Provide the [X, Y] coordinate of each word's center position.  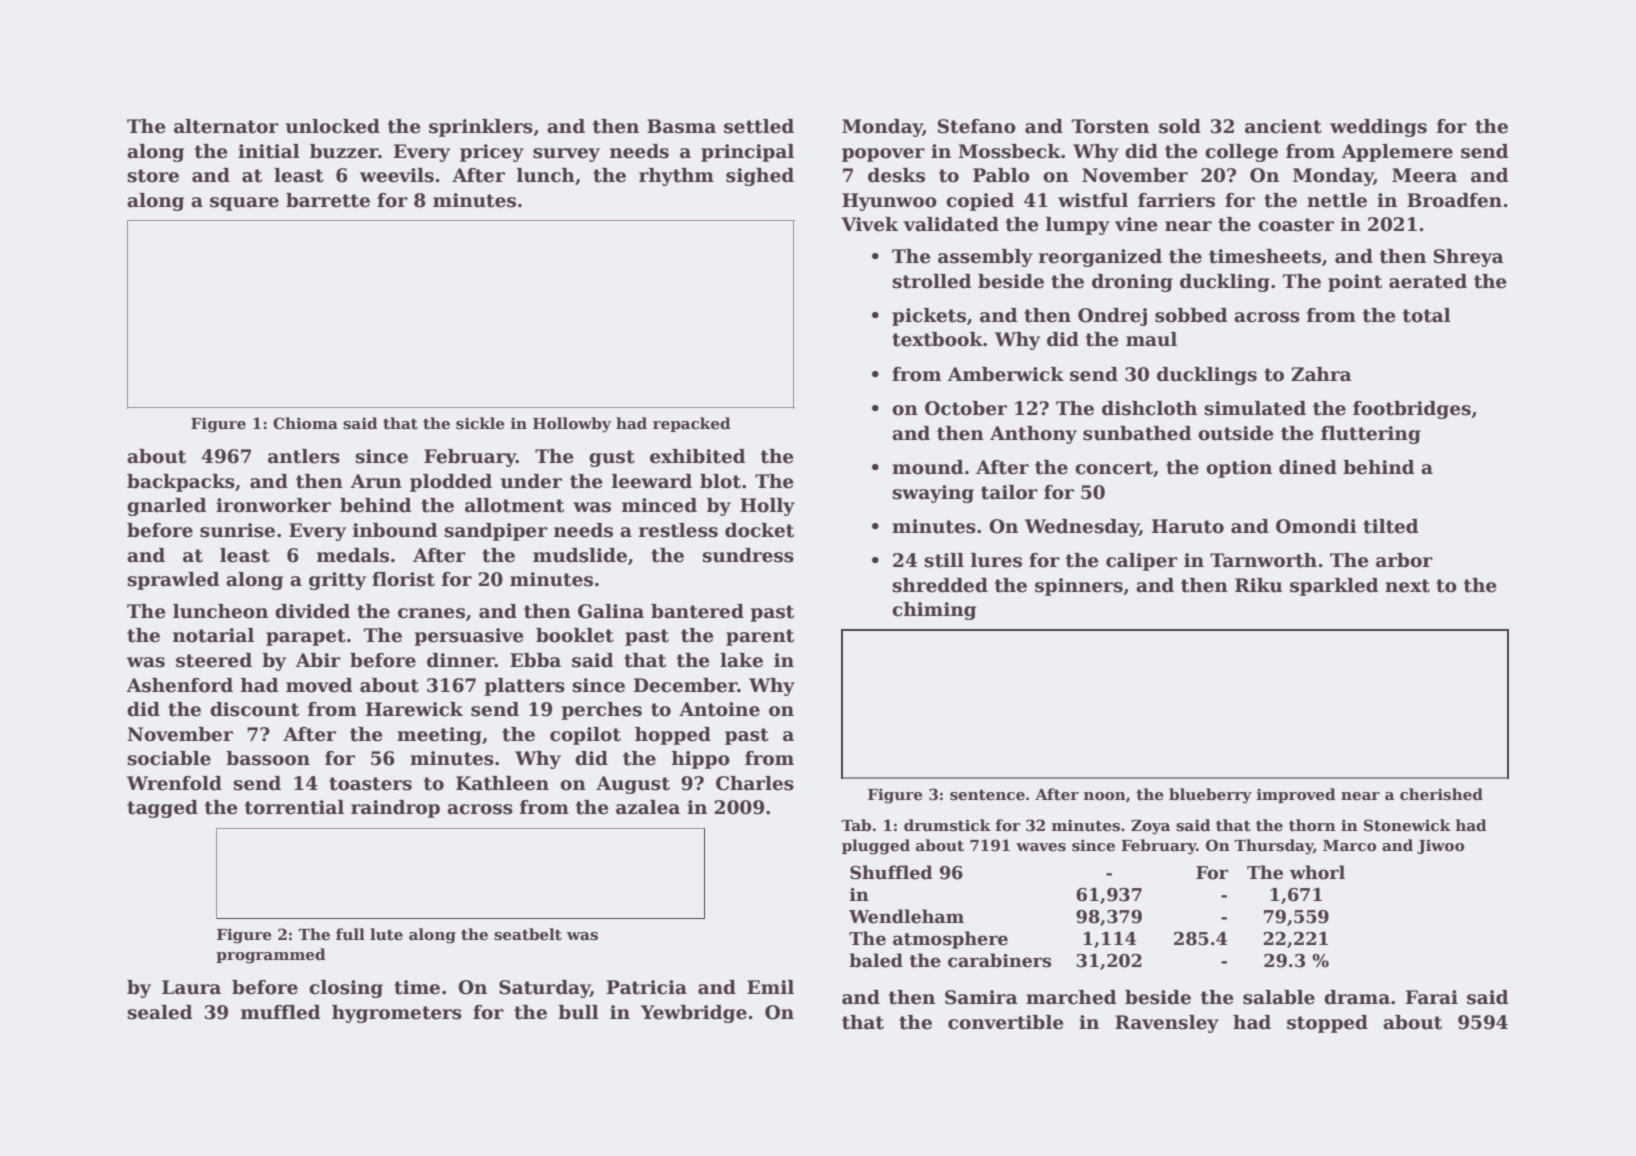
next [1407, 586]
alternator [226, 126]
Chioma [305, 423]
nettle [1337, 200]
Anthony [1033, 435]
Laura [191, 987]
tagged [162, 809]
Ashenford [180, 685]
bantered [697, 611]
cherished [1441, 794]
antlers [304, 456]
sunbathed [1137, 433]
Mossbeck [1009, 151]
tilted [1390, 526]
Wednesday [1082, 528]
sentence [987, 795]
